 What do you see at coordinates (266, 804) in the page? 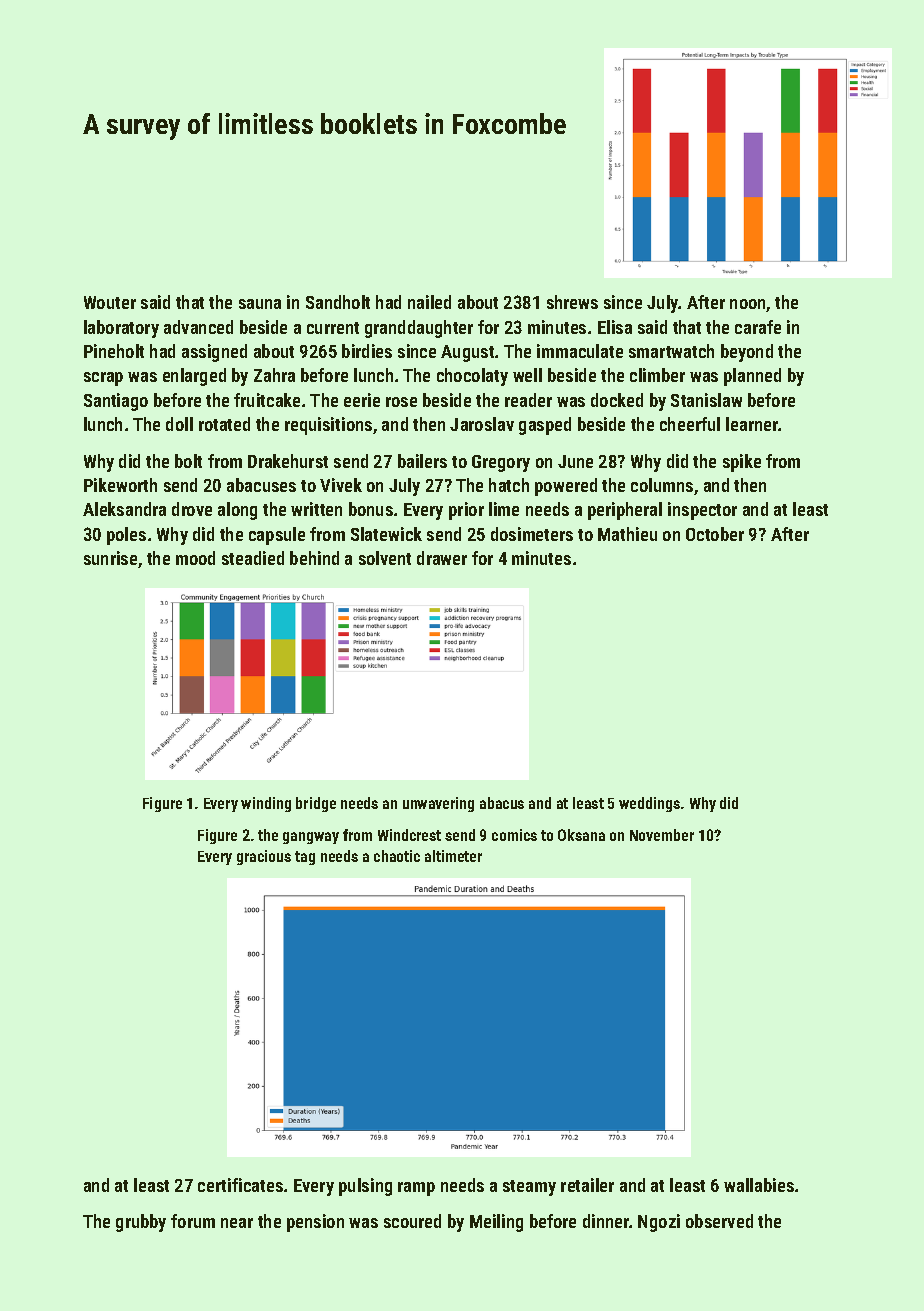
I see `winding` at bounding box center [266, 804].
